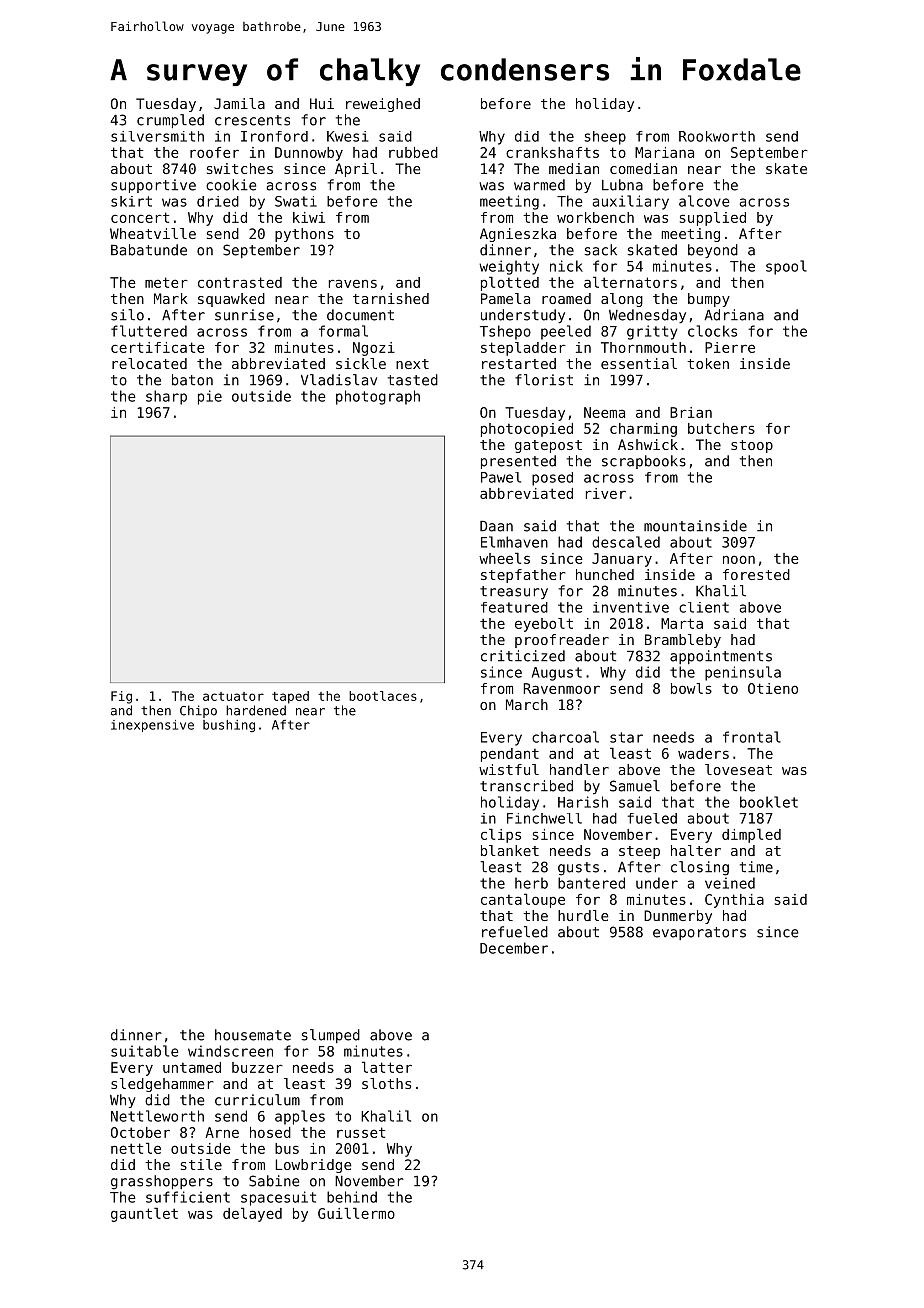  What do you see at coordinates (639, 852) in the image?
I see `steep` at bounding box center [639, 852].
